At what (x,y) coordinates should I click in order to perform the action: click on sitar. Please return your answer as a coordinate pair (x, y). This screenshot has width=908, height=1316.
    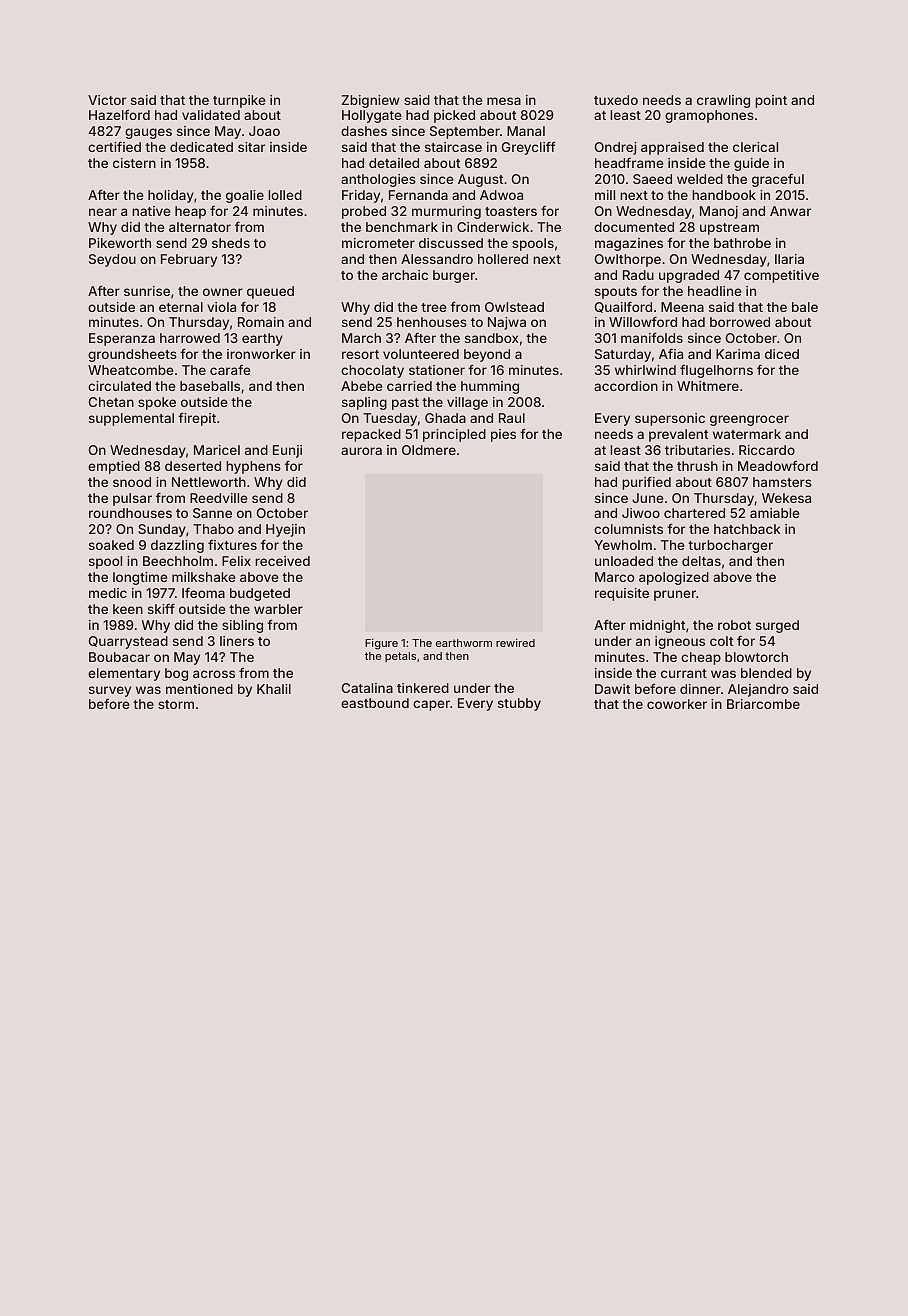
    Looking at the image, I should click on (251, 147).
